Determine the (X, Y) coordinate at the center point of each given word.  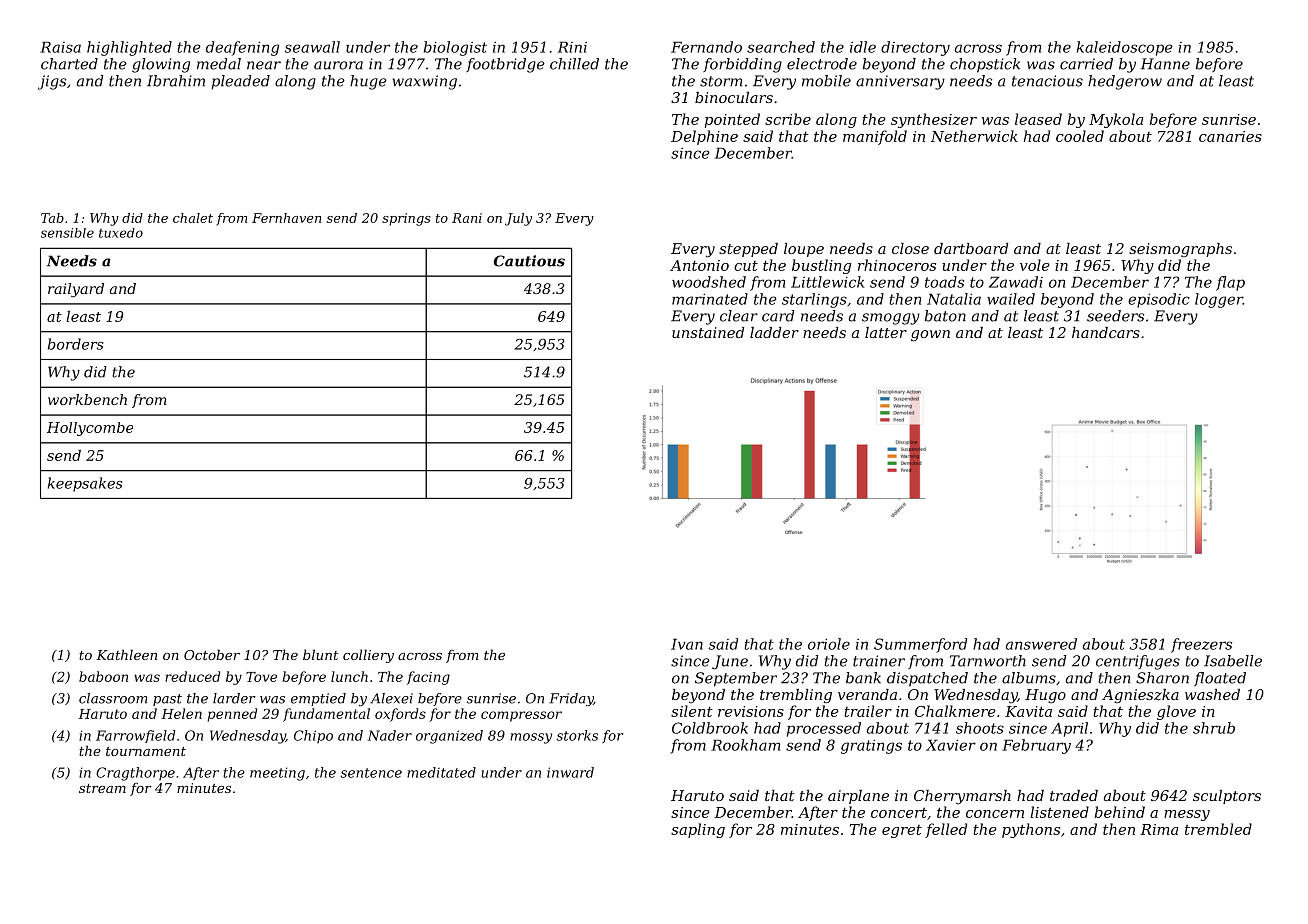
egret (902, 831)
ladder (774, 332)
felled (946, 830)
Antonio (699, 265)
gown (930, 336)
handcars (1106, 332)
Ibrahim (176, 81)
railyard (76, 290)
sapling (698, 830)
